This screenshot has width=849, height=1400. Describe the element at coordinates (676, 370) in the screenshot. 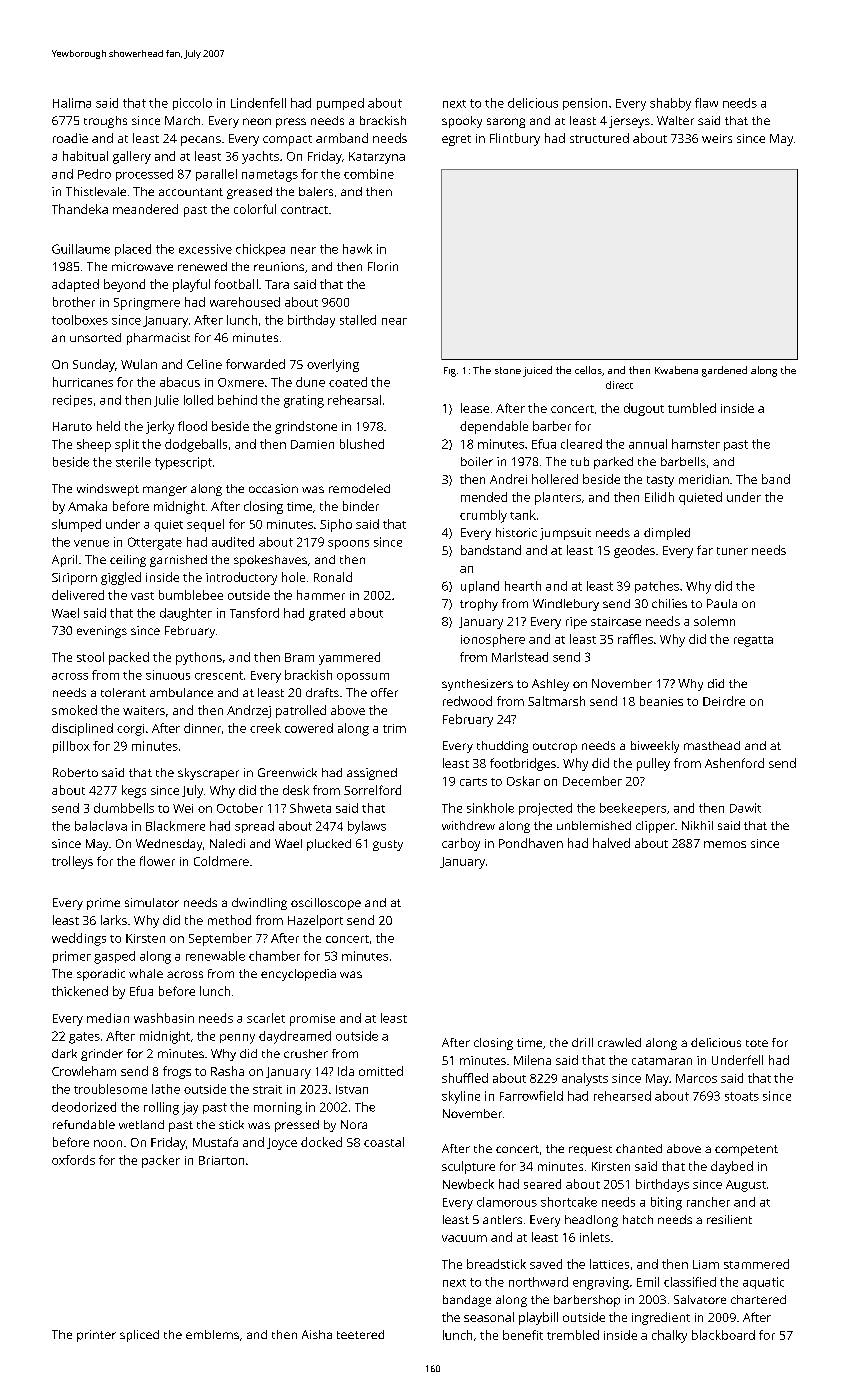

I see `Kwabena` at that location.
